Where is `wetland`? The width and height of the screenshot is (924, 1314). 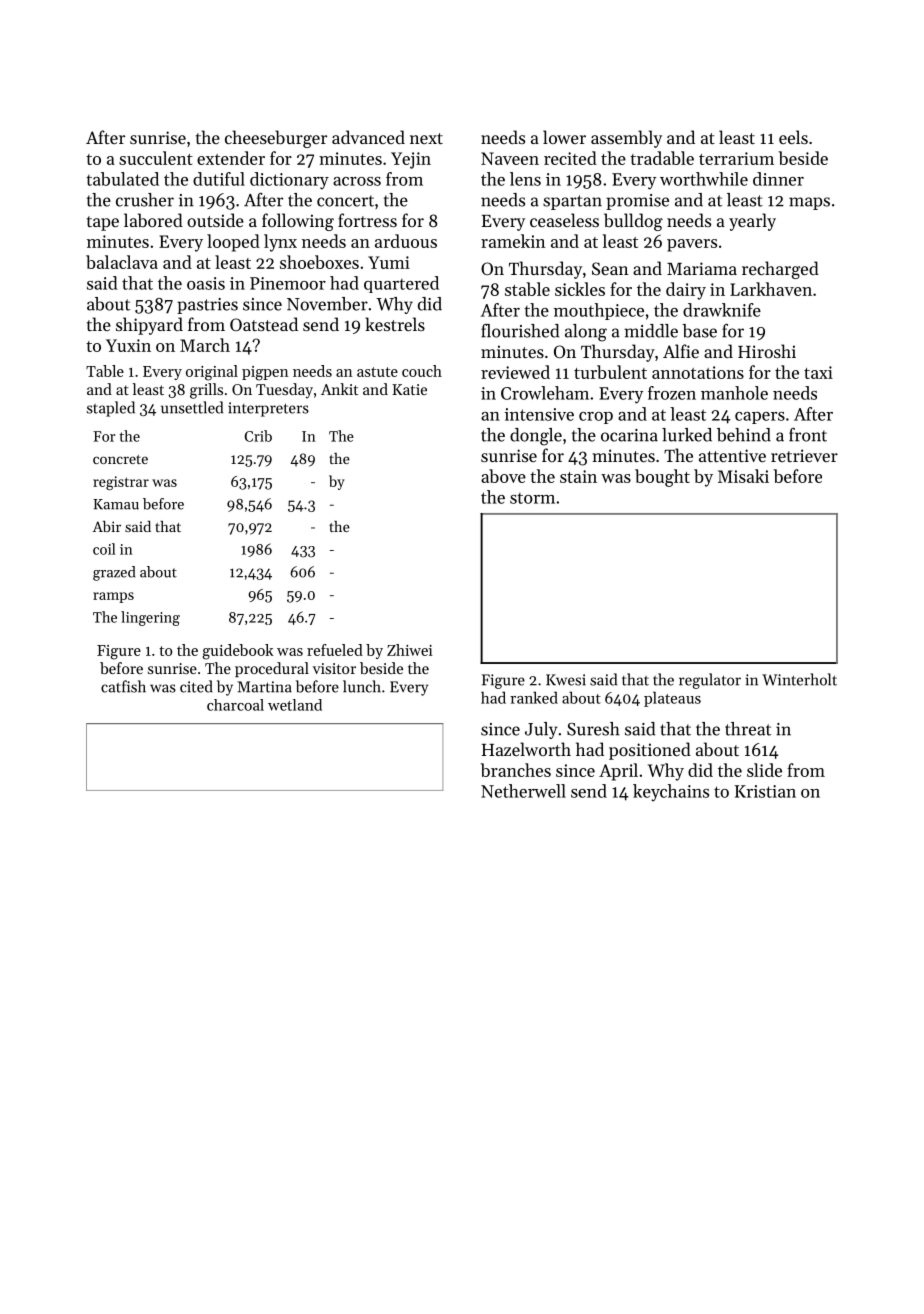
wetland is located at coordinates (295, 705).
